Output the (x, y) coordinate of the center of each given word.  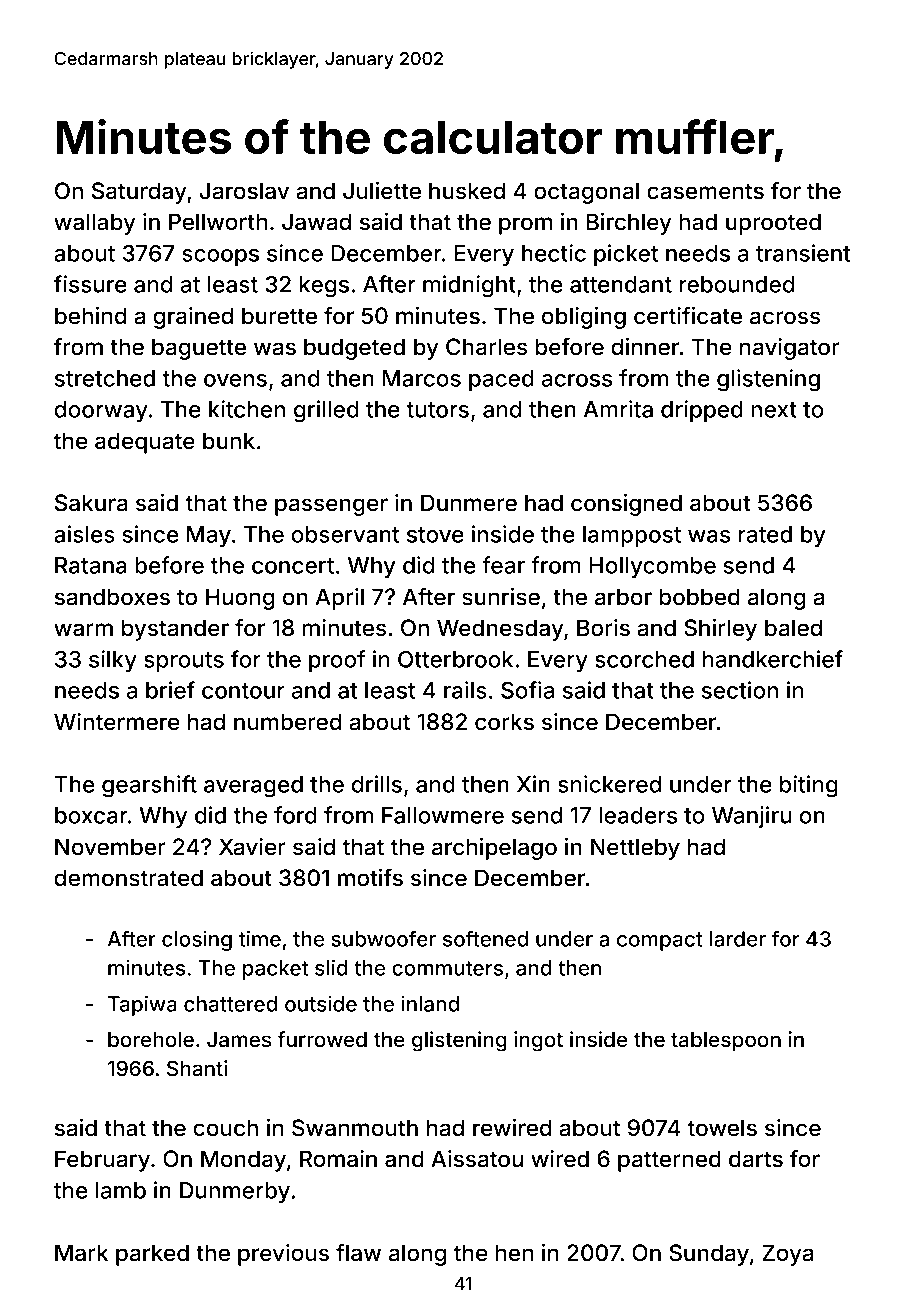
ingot (538, 1041)
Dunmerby (235, 1192)
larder (738, 939)
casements (705, 191)
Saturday (139, 193)
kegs (324, 287)
